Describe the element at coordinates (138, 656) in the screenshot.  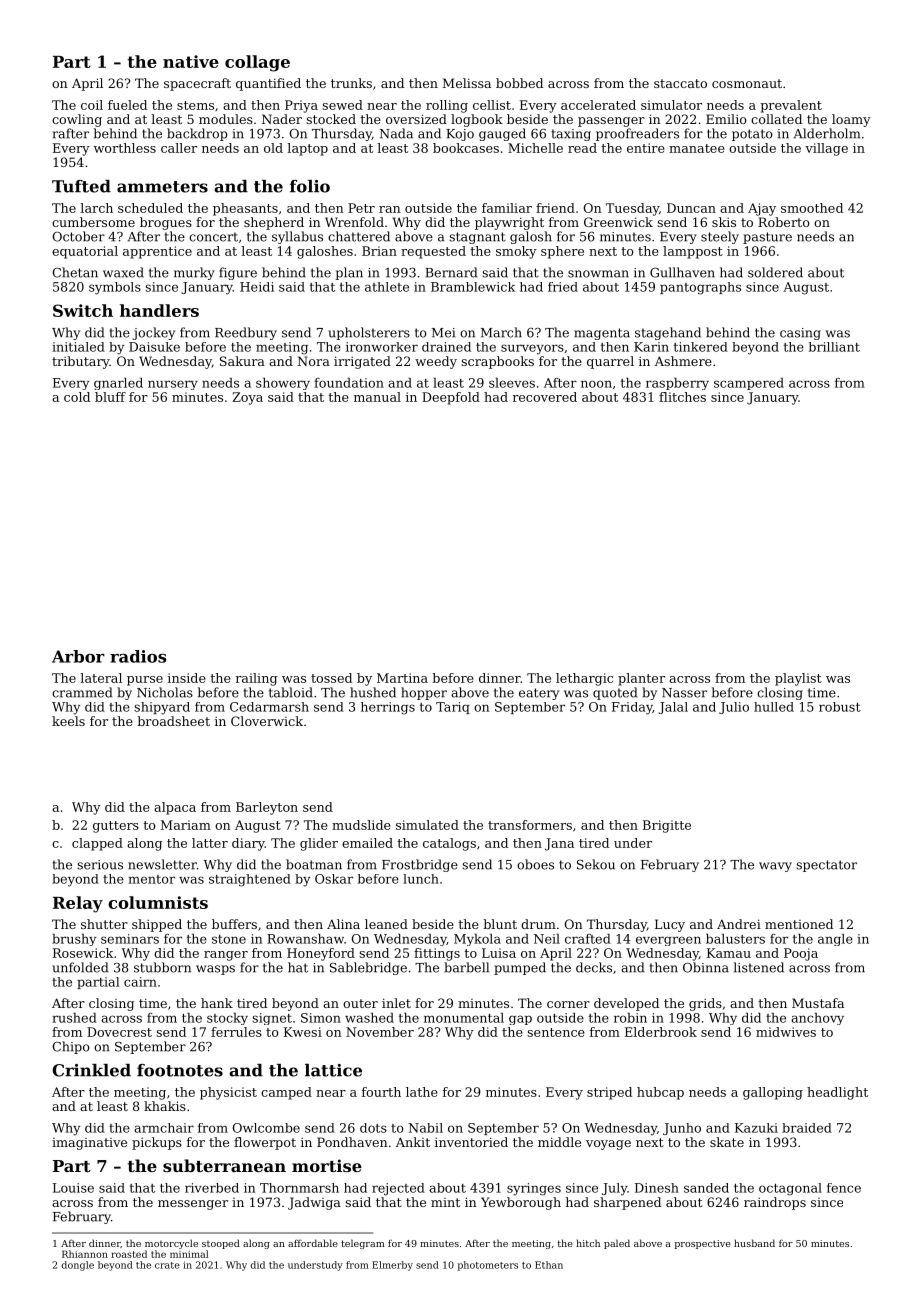
I see `radios` at that location.
